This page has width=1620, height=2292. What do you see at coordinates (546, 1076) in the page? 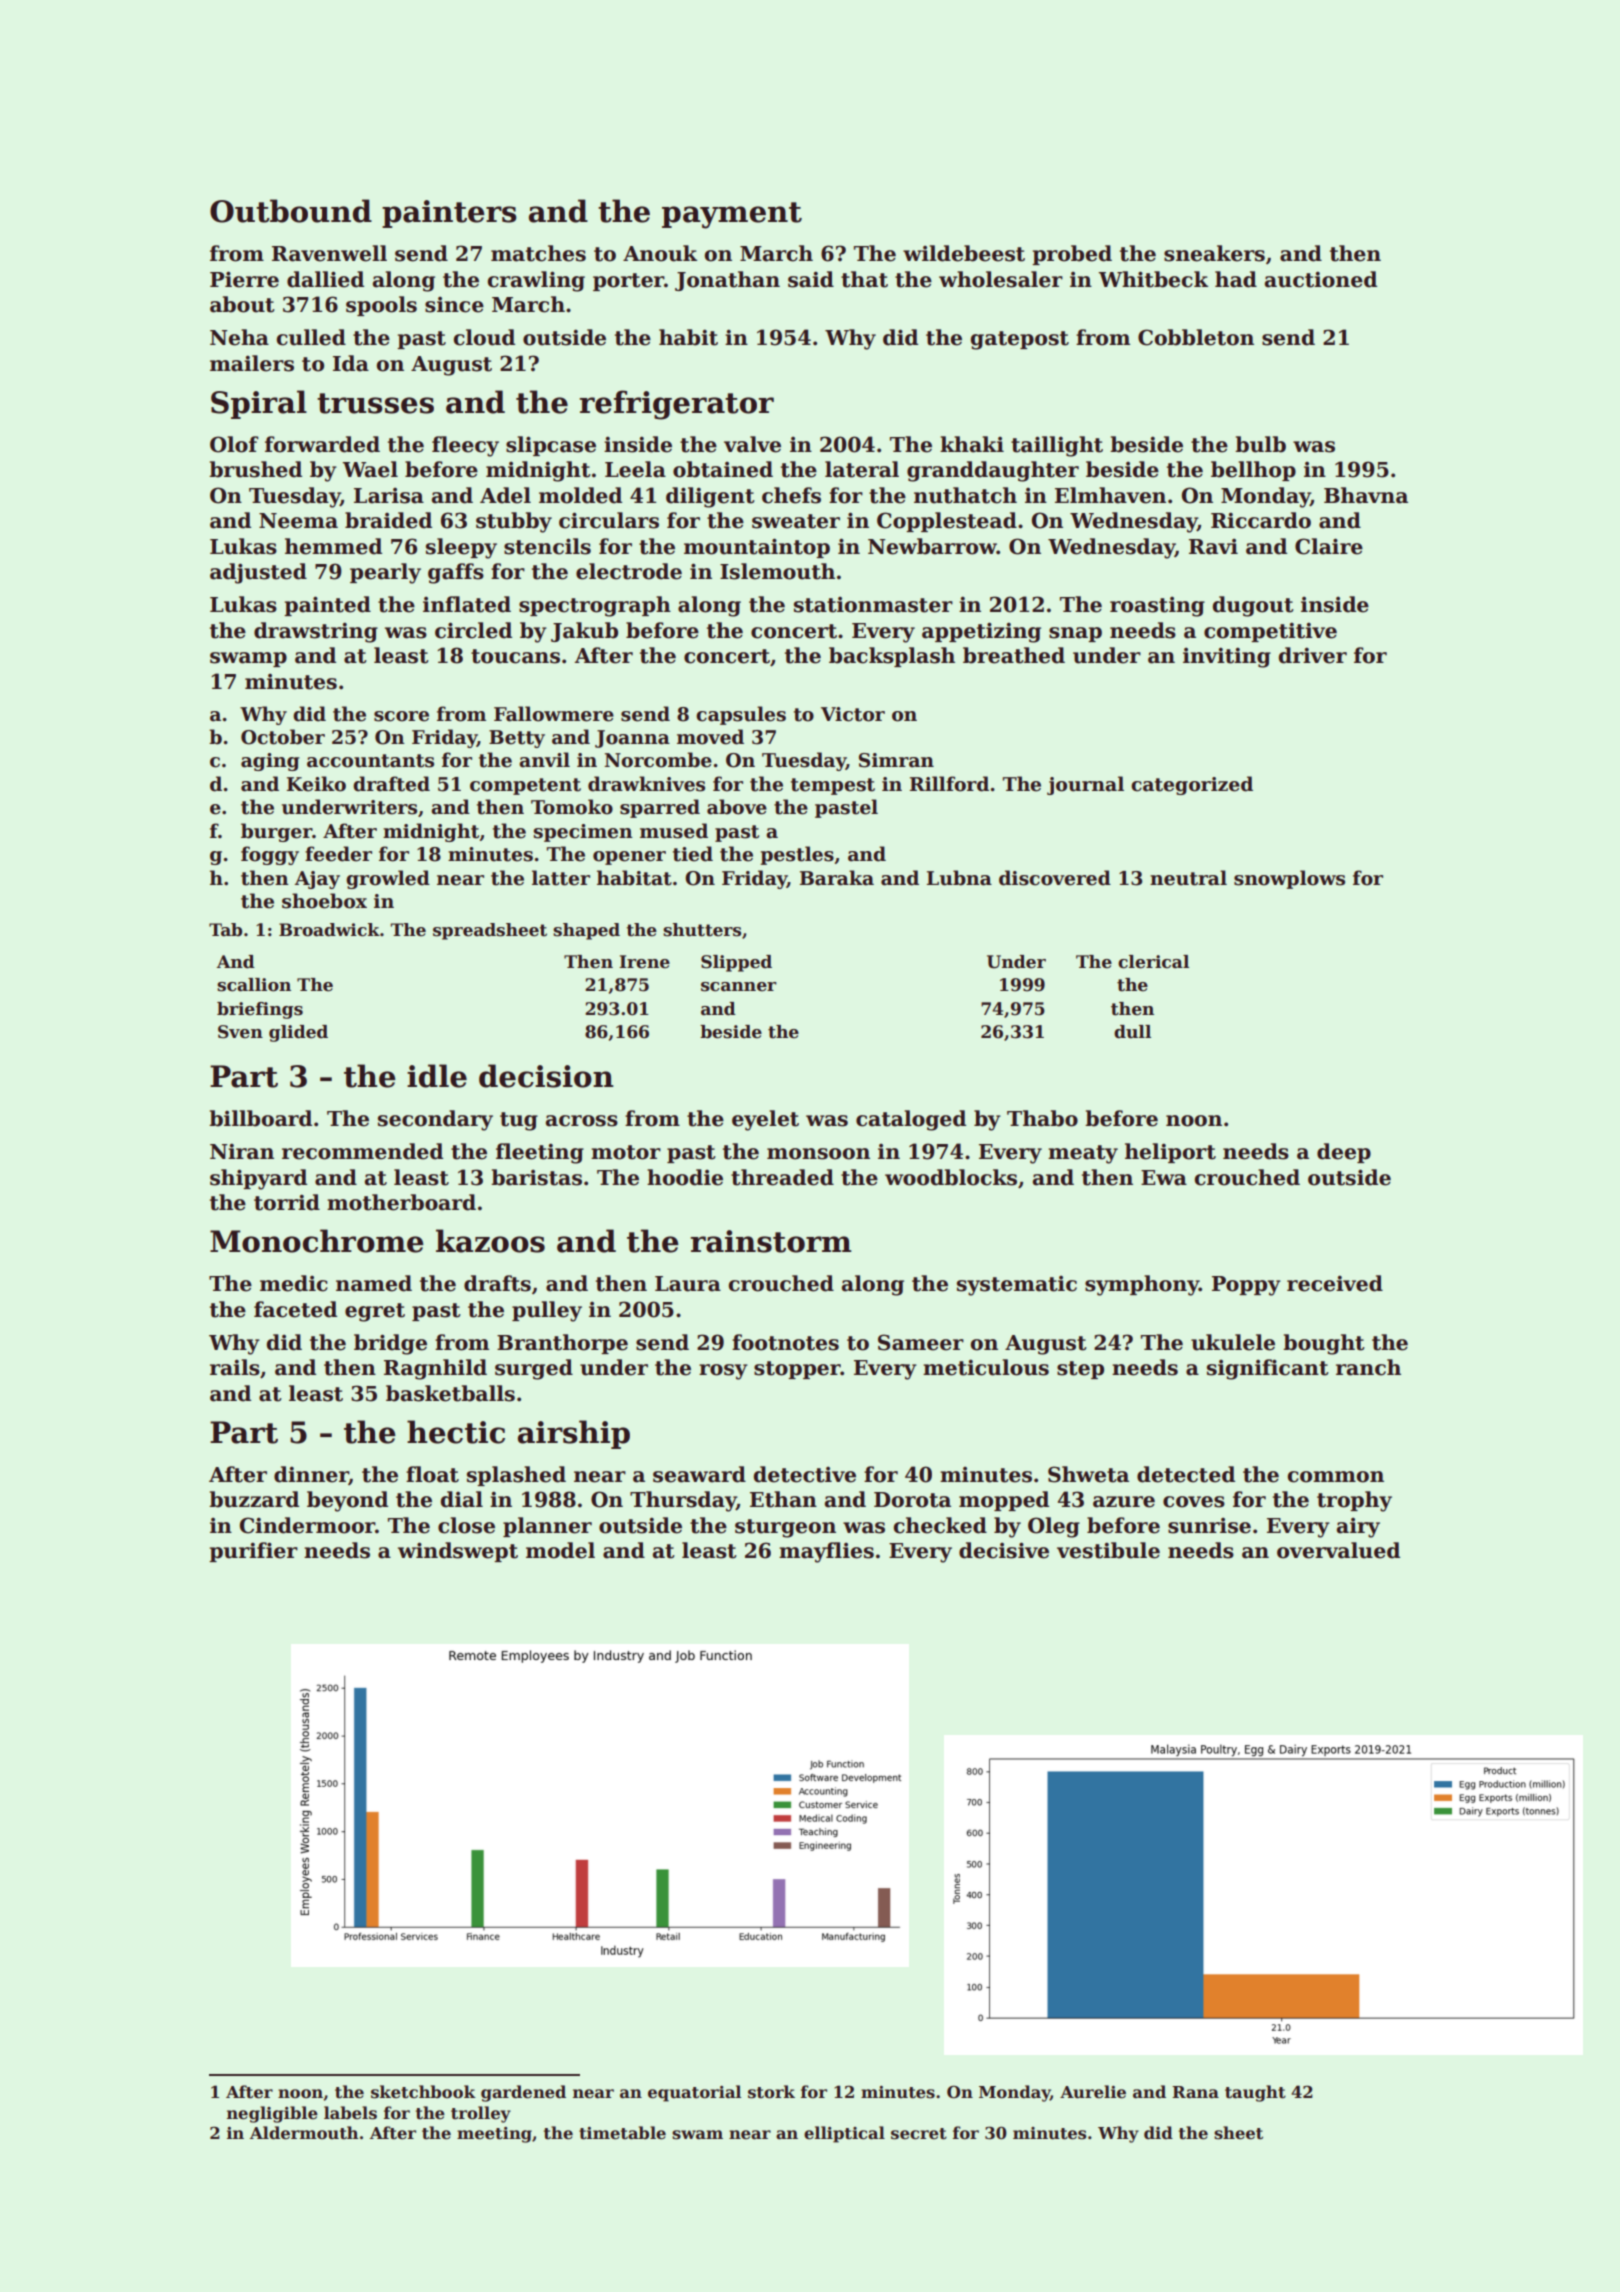
I see `decision` at bounding box center [546, 1076].
